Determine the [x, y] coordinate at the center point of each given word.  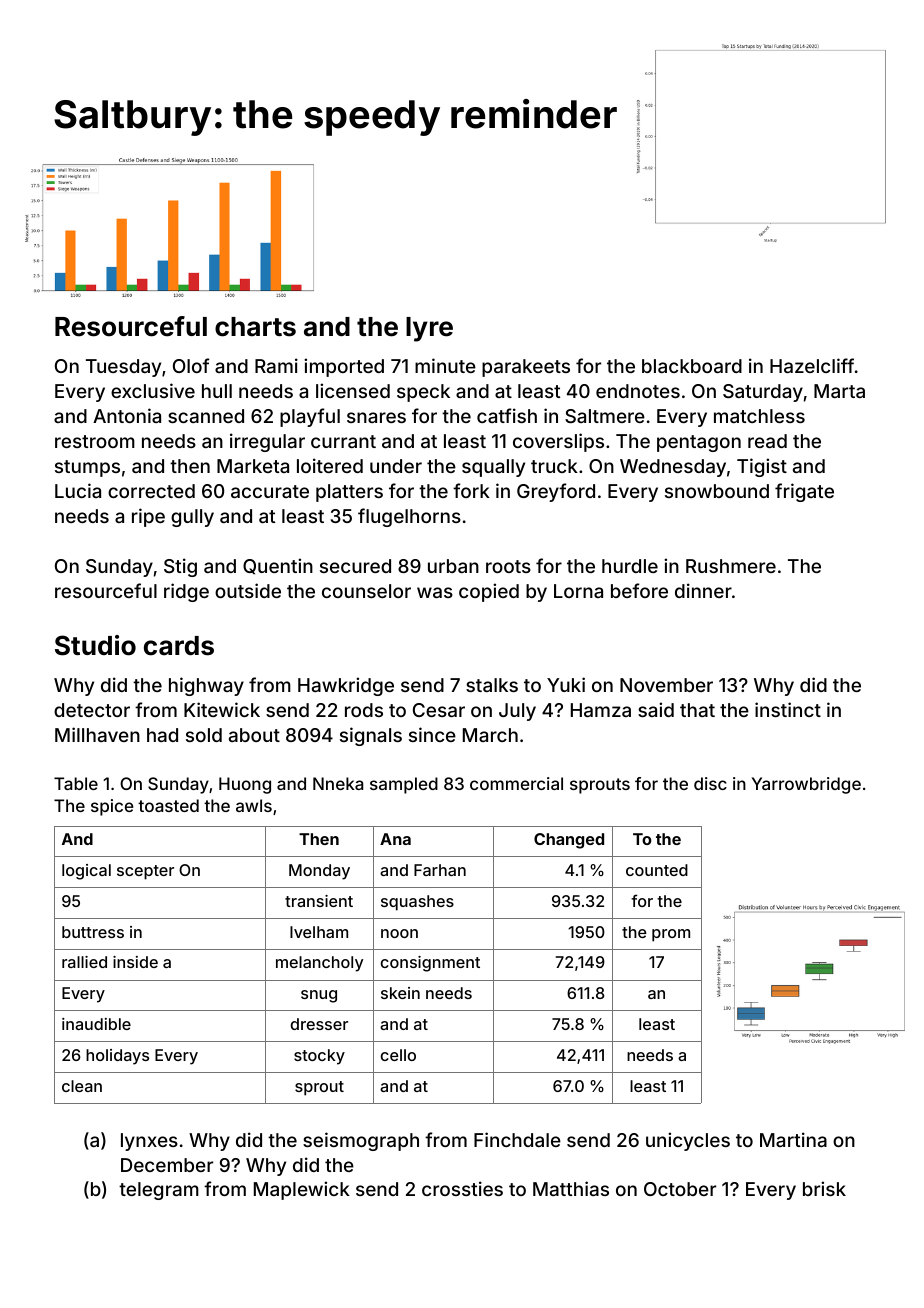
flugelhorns [409, 517]
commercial [516, 783]
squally [493, 468]
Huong [245, 785]
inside [135, 962]
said [656, 709]
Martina [793, 1139]
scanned [206, 416]
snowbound [717, 491]
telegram [159, 1191]
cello [398, 1055]
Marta [839, 391]
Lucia [78, 490]
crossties [462, 1188]
